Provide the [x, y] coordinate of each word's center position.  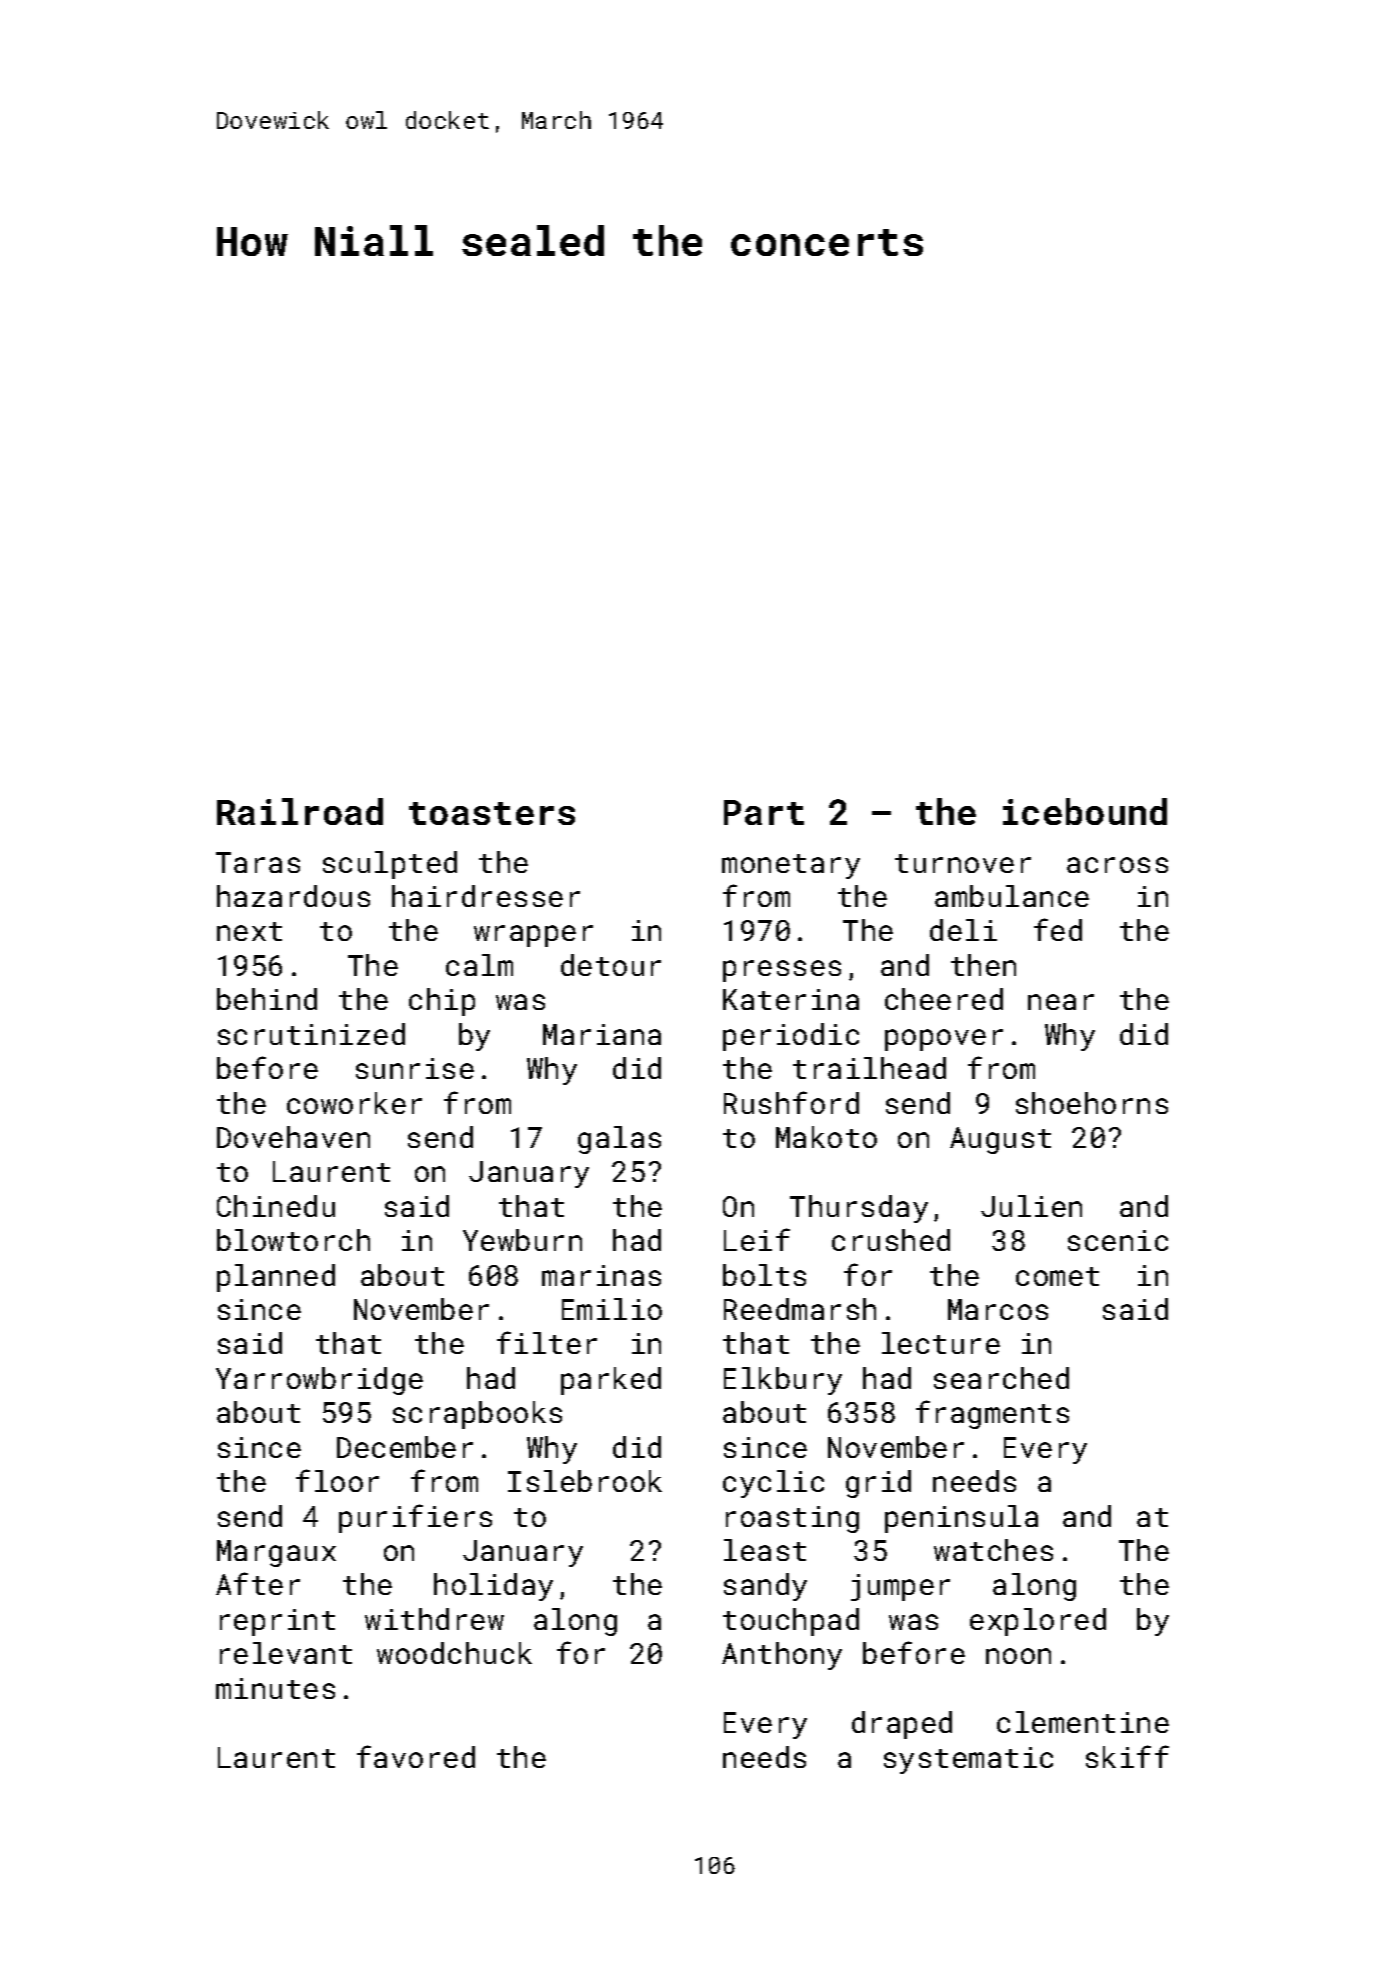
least [765, 1550]
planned [276, 1278]
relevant [286, 1653]
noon [1018, 1656]
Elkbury [783, 1381]
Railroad [300, 811]
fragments [992, 1414]
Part [764, 812]
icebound [1085, 811]
